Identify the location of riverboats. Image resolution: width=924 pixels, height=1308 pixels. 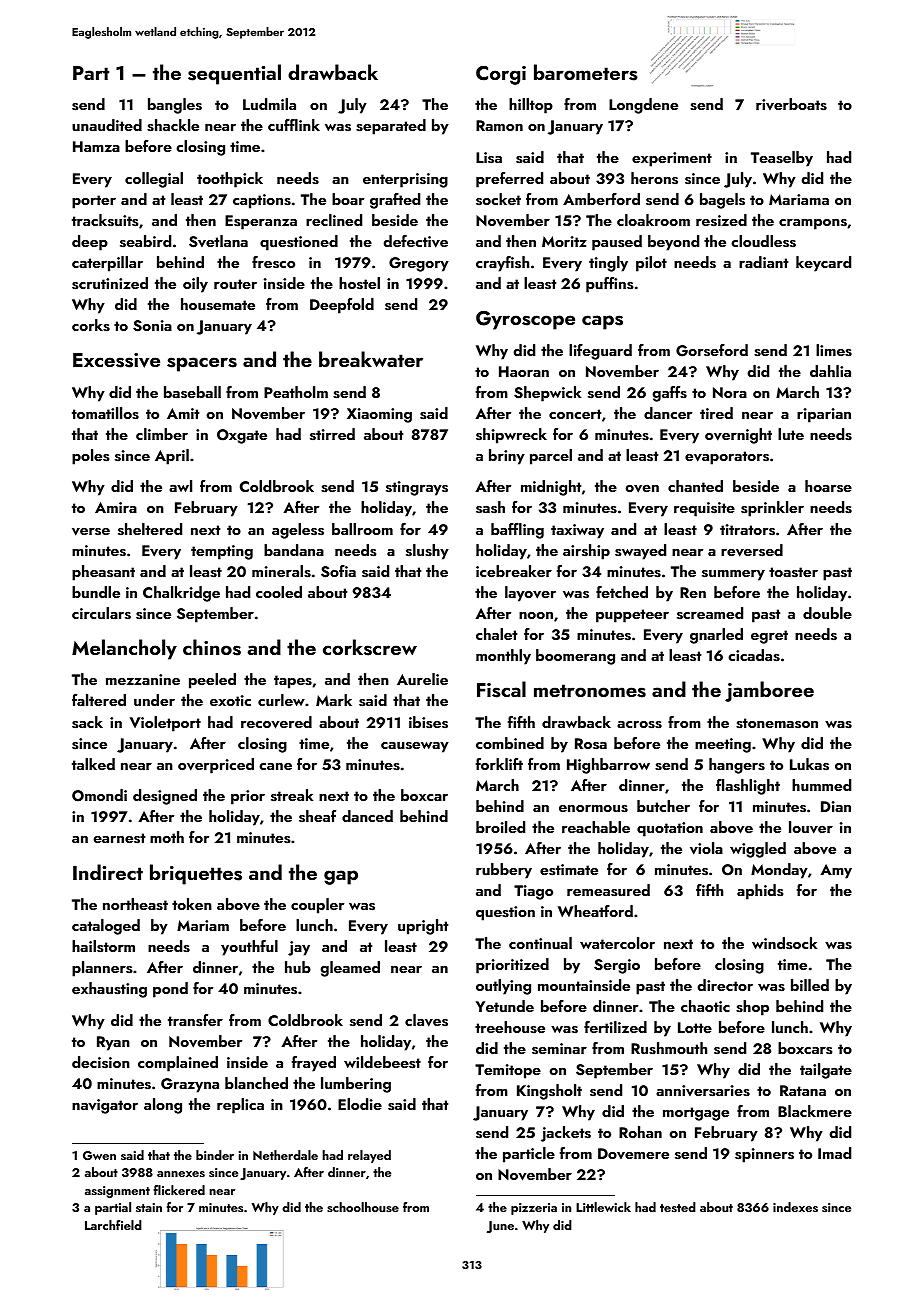
(791, 104).
